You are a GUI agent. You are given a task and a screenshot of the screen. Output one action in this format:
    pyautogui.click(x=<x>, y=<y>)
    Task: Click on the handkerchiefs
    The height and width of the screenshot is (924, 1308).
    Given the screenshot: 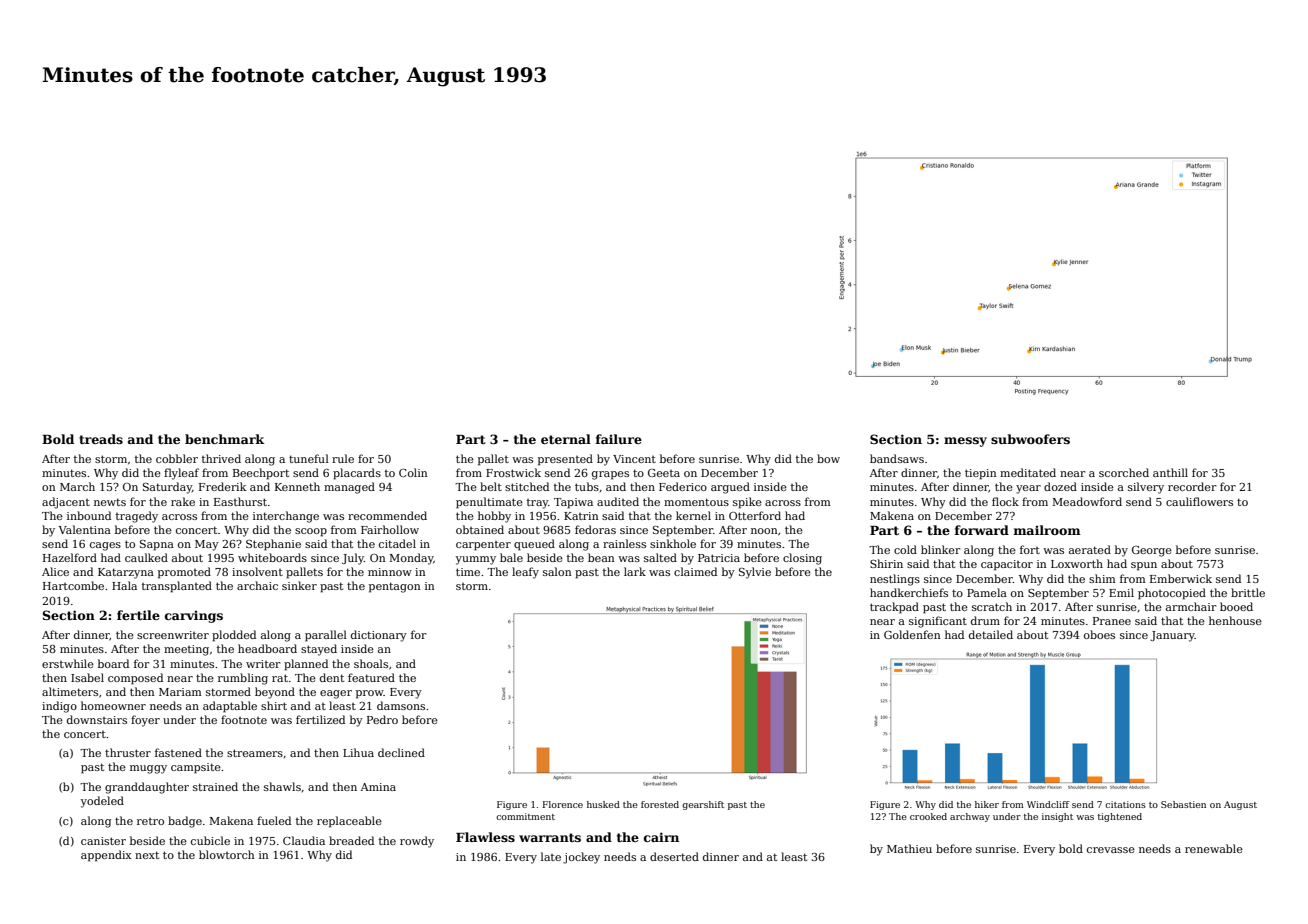 What is the action you would take?
    pyautogui.click(x=909, y=592)
